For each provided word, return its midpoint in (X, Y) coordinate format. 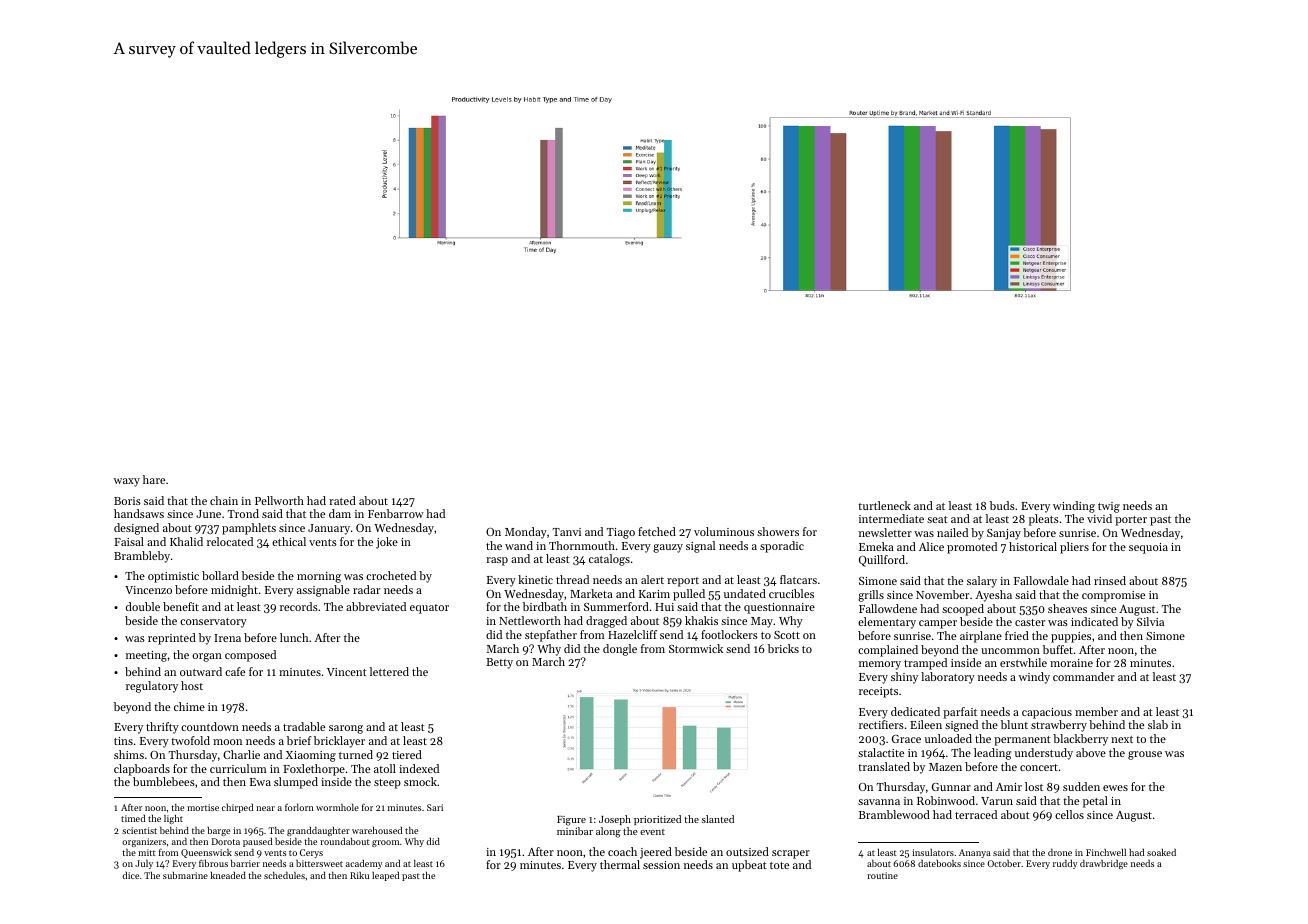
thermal (620, 864)
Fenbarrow (396, 513)
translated (884, 766)
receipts (878, 692)
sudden (1081, 786)
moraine (1071, 663)
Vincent (347, 672)
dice (130, 875)
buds (1002, 505)
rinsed (1110, 580)
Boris (127, 501)
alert (652, 579)
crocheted (391, 575)
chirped (237, 808)
